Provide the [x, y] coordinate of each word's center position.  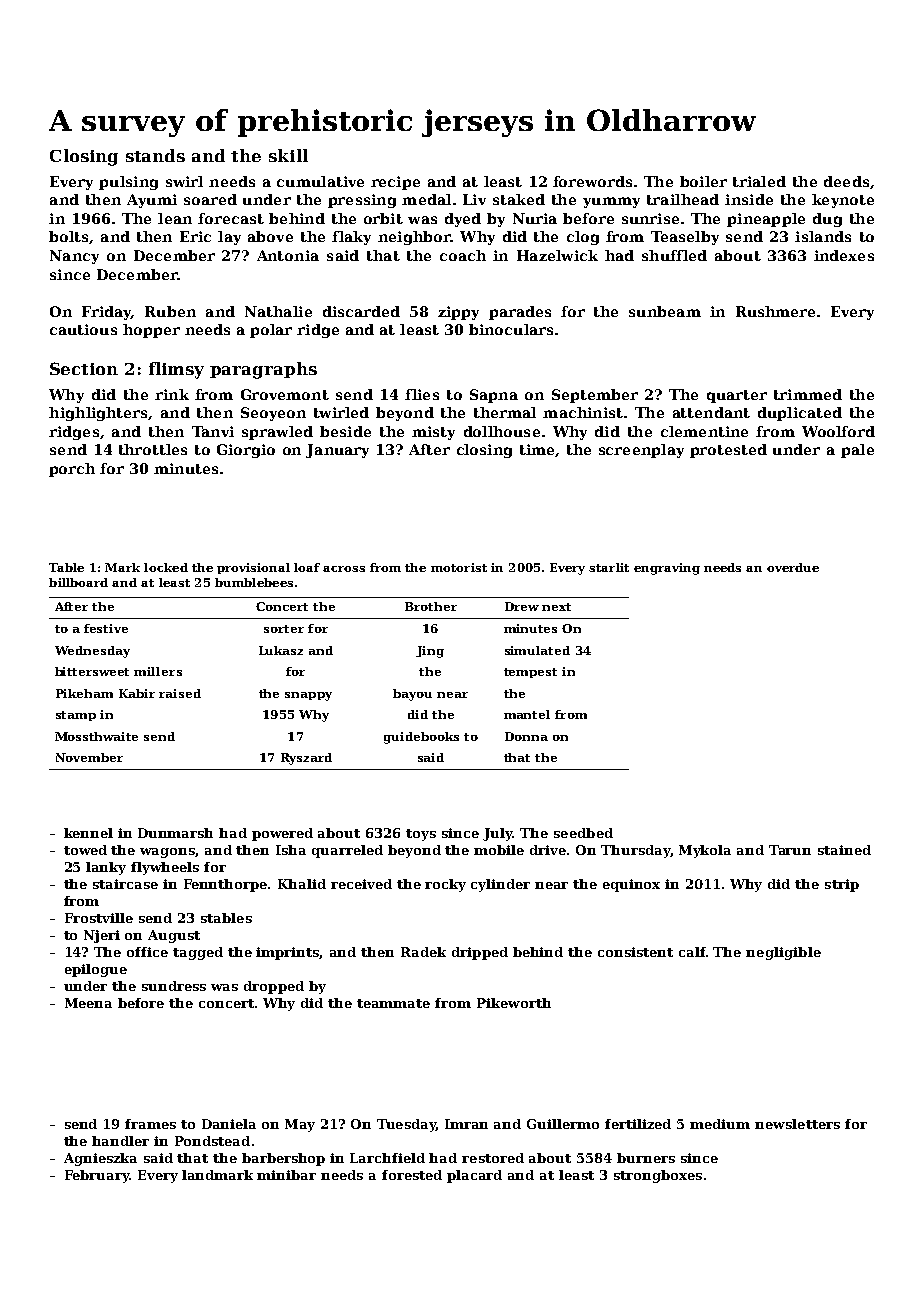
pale [857, 451]
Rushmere [775, 311]
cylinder [500, 885]
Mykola [705, 851]
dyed [463, 220]
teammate [393, 1003]
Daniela [229, 1124]
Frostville [99, 918]
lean [175, 218]
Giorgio [246, 451]
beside [345, 431]
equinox [631, 885]
